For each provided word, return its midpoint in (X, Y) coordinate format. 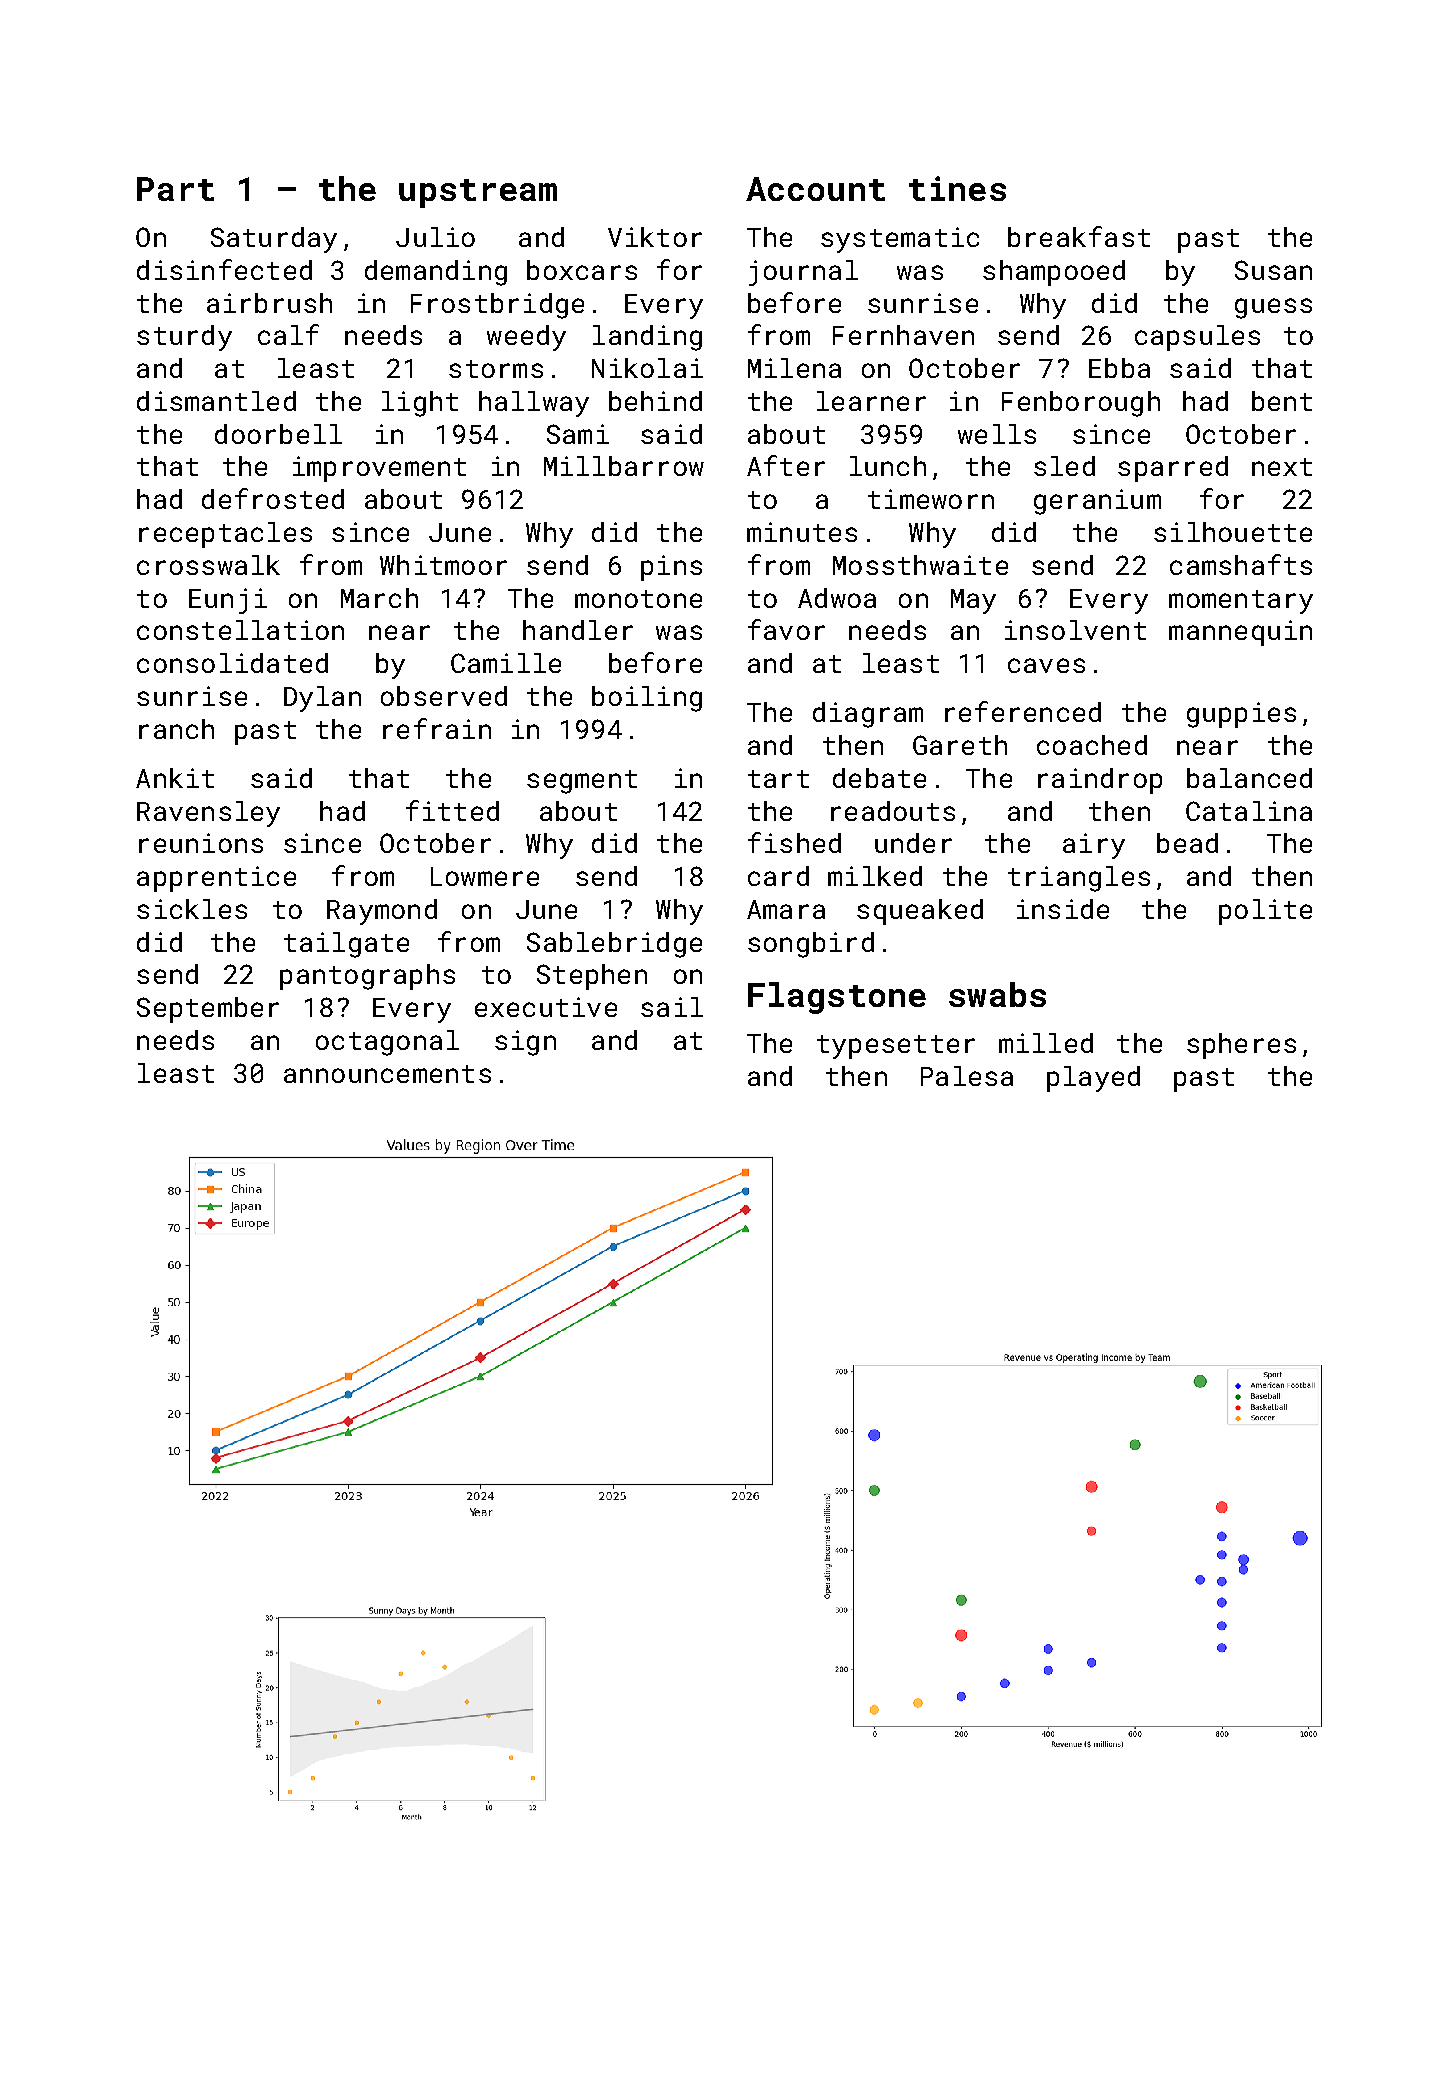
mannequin (1240, 633)
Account (815, 189)
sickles (192, 909)
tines (957, 188)
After (786, 465)
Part (175, 189)
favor (786, 629)
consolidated (232, 663)
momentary (1241, 602)
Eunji (228, 601)
